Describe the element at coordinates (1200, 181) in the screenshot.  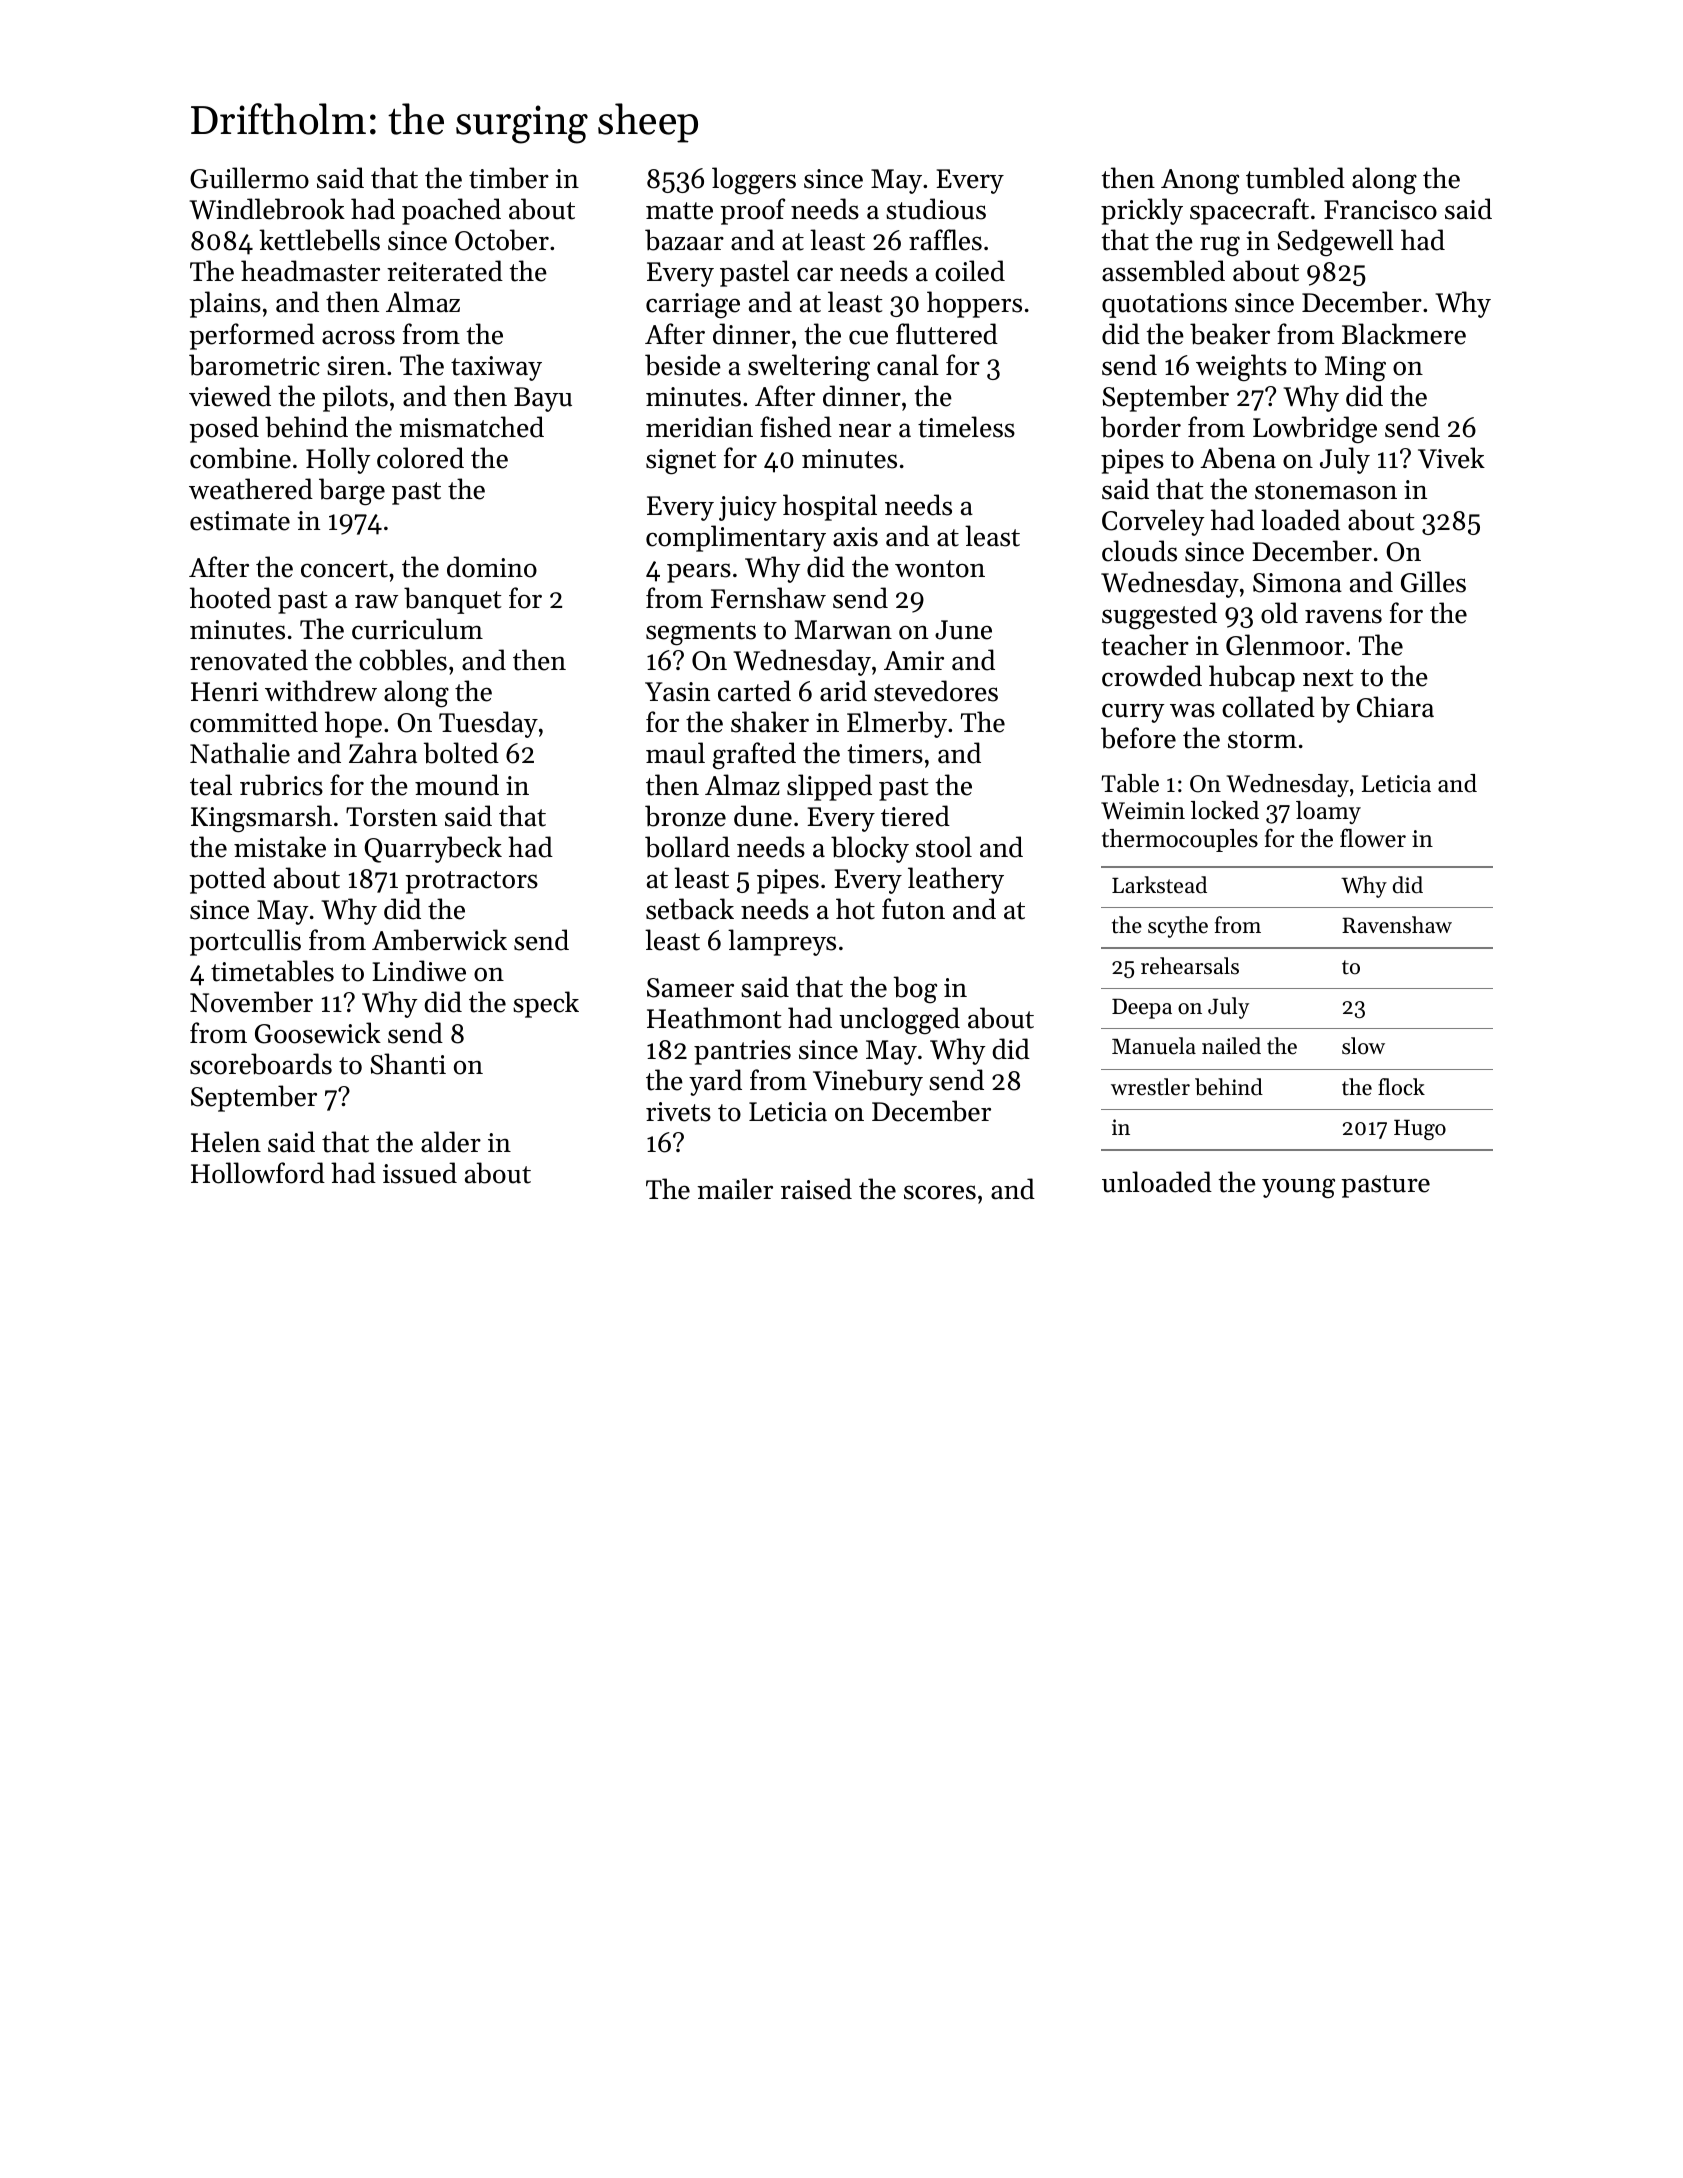
I see `Anong` at that location.
